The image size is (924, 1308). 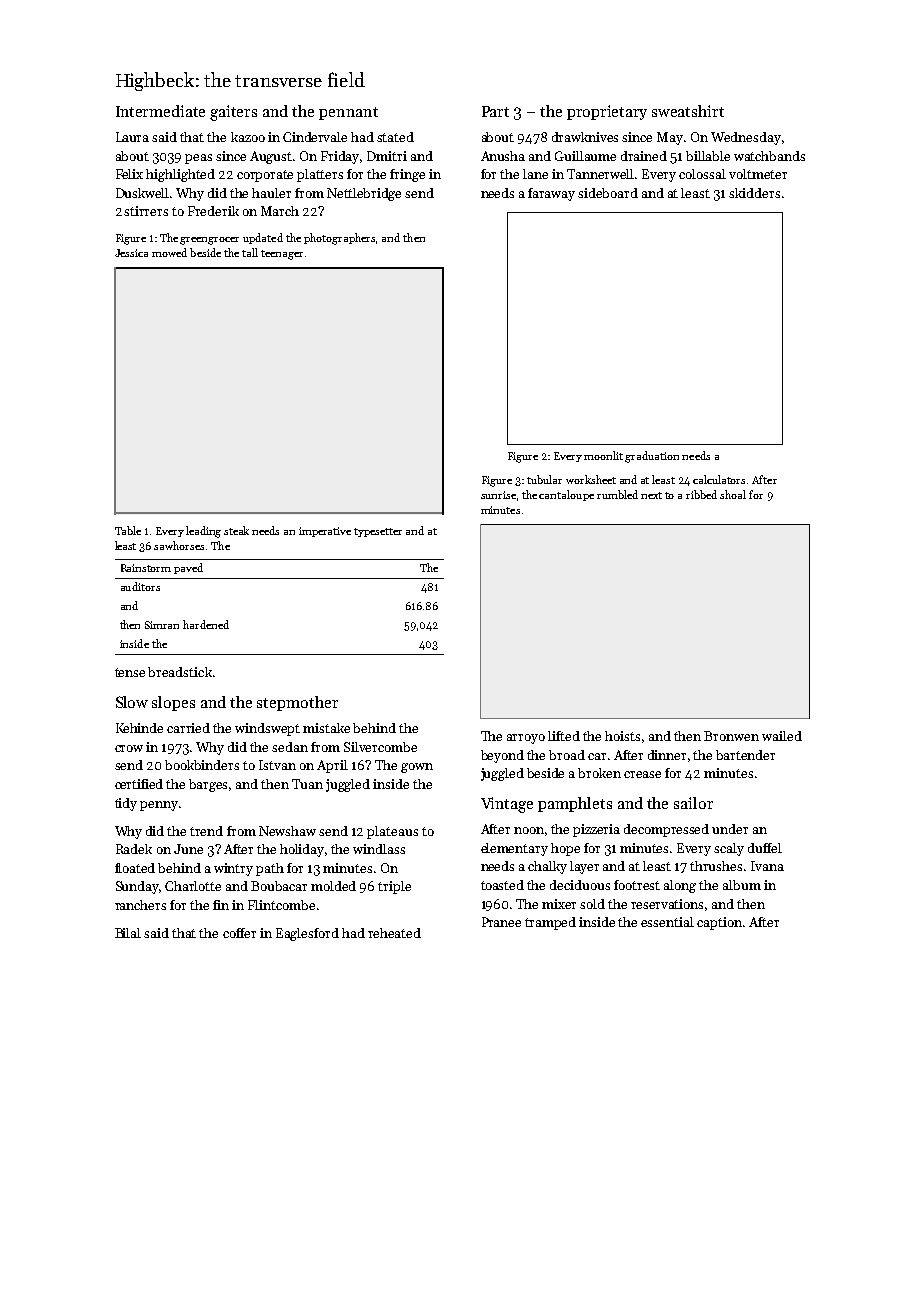 I want to click on skidders, so click(x=754, y=193).
